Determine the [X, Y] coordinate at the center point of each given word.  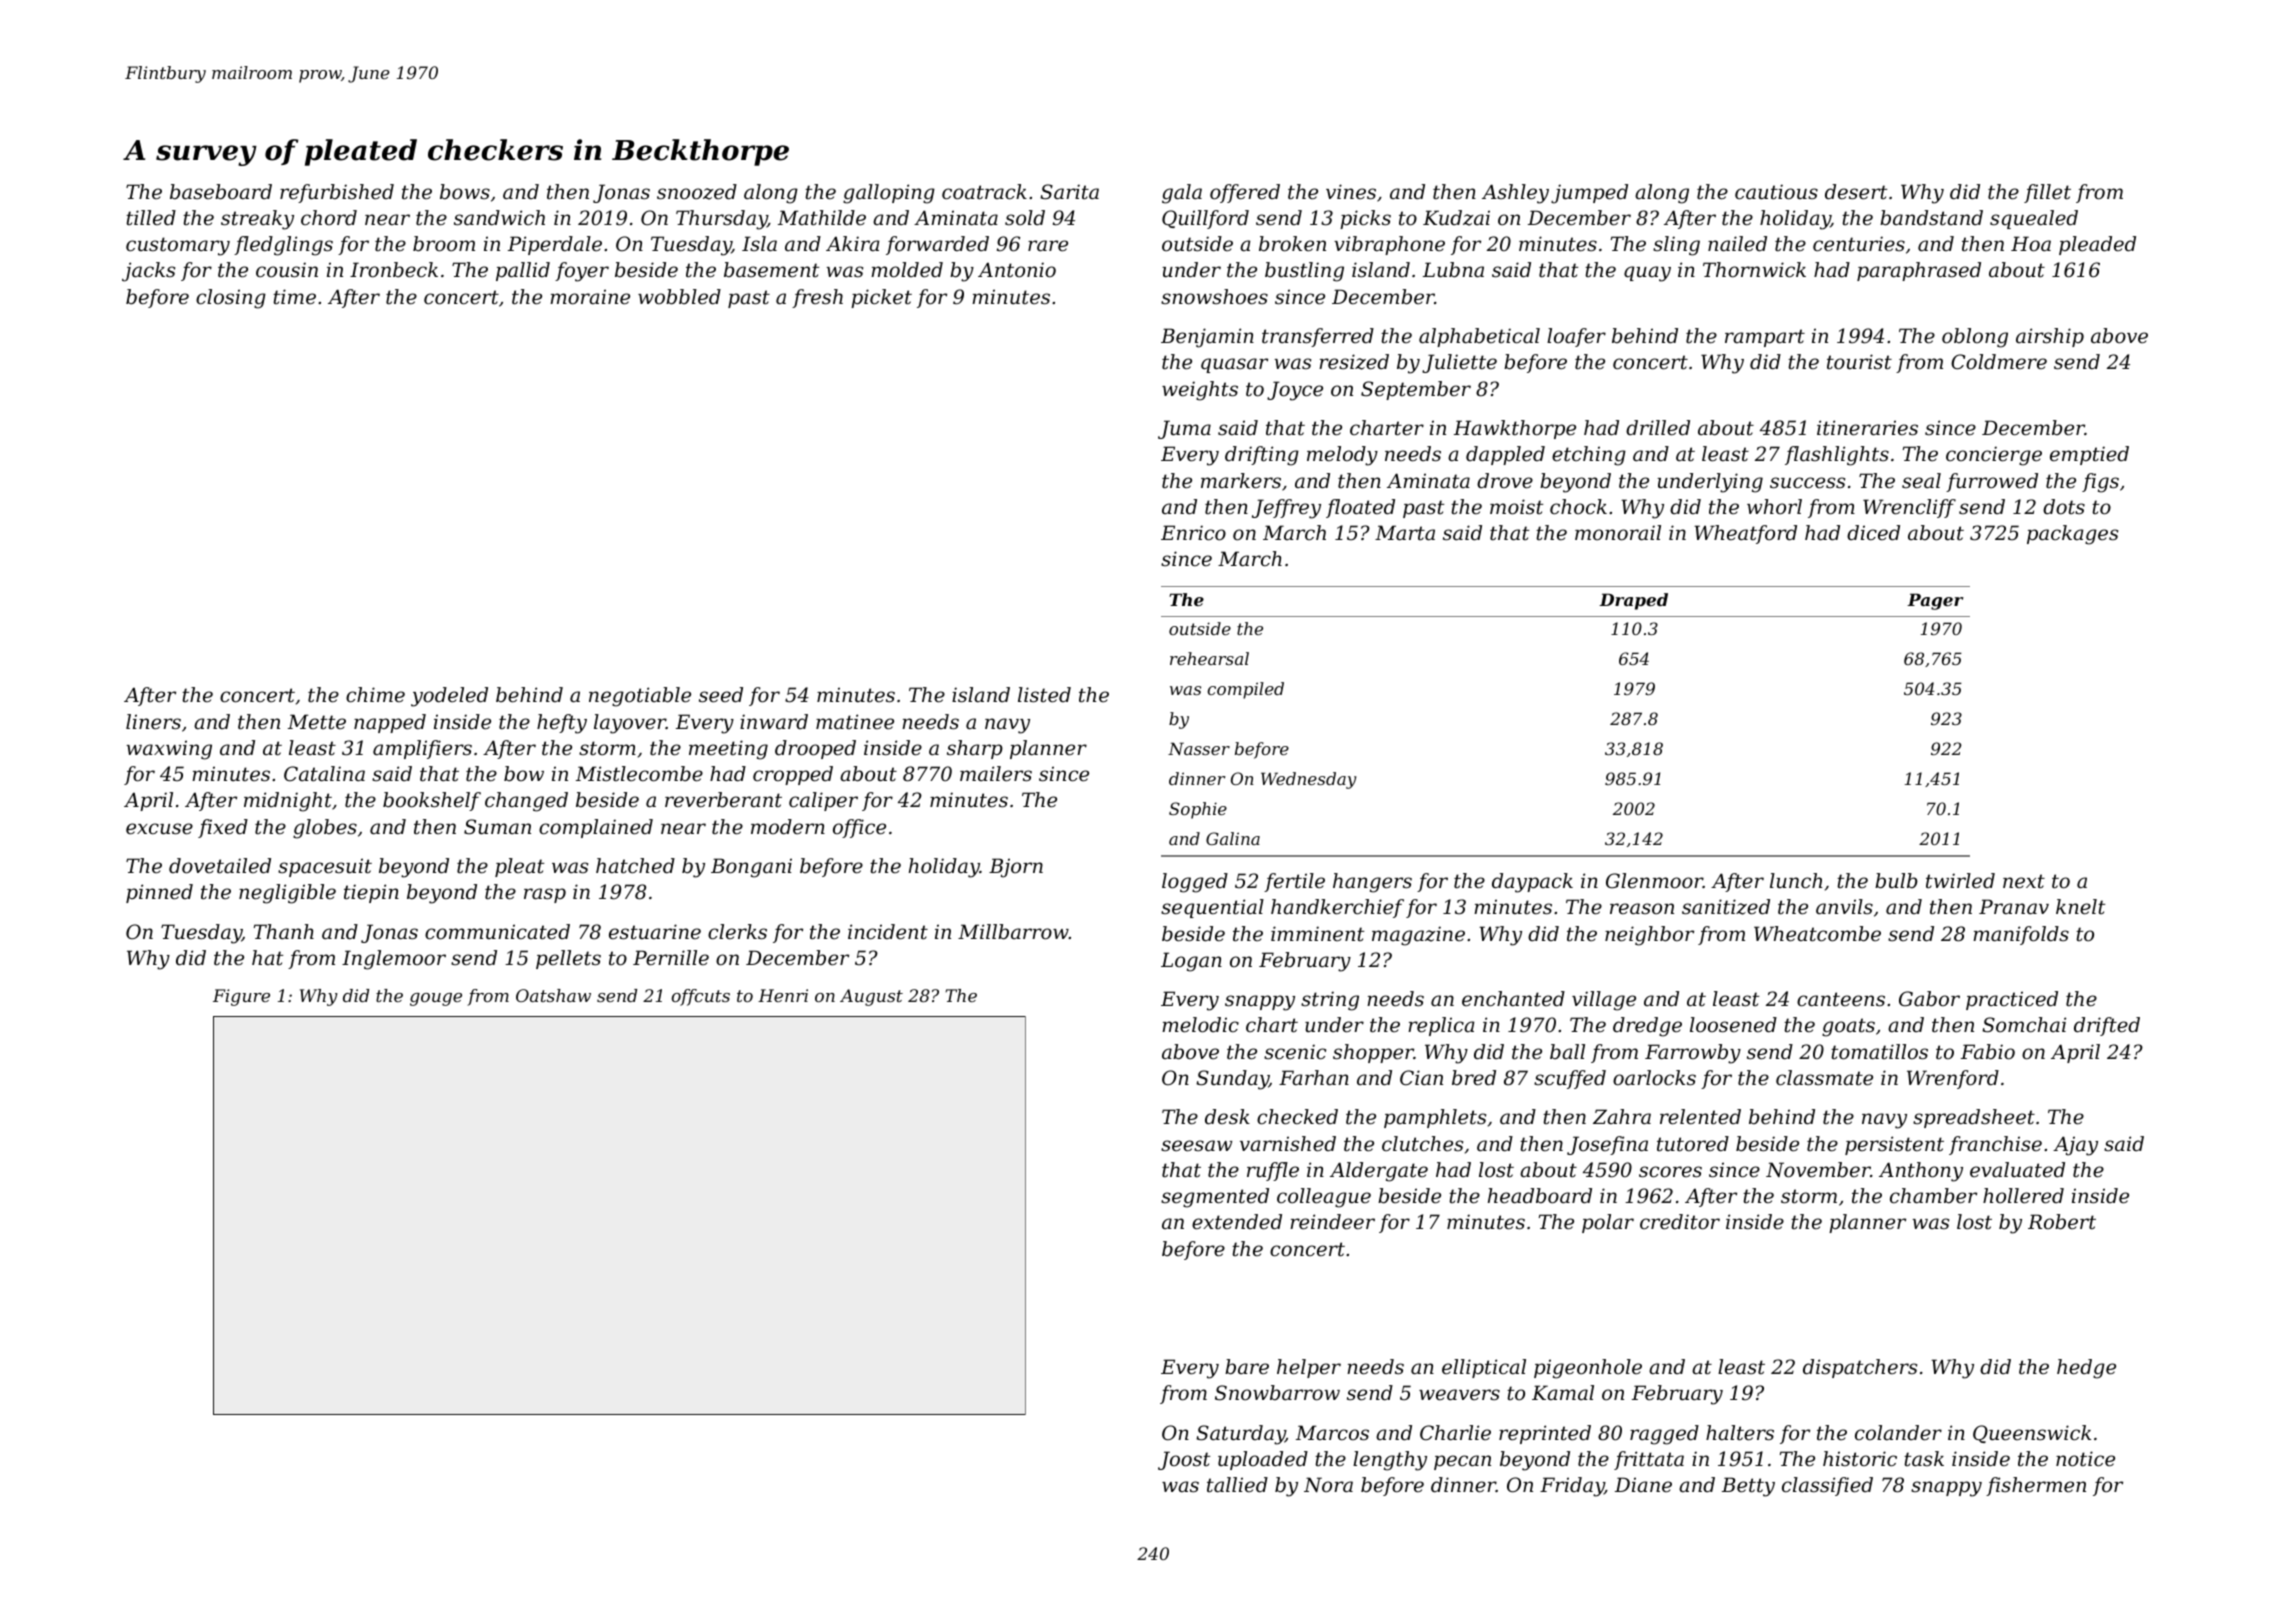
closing [231, 299]
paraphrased [1919, 271]
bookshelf [432, 801]
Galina [1233, 838]
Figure [241, 997]
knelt [2080, 907]
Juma [1184, 429]
